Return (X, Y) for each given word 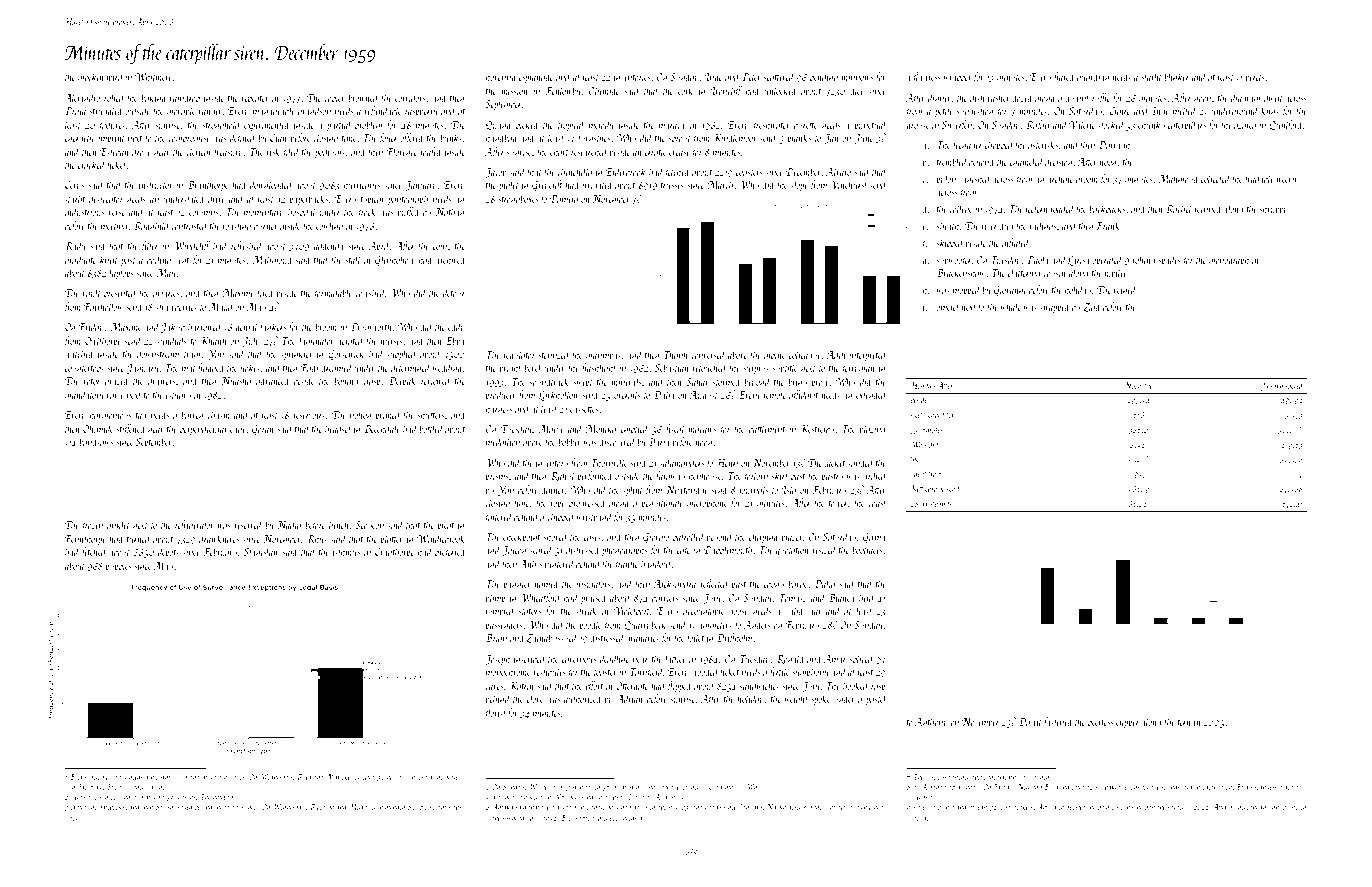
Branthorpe (208, 185)
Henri (727, 463)
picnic (863, 808)
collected (1216, 178)
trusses (672, 186)
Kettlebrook (927, 488)
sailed (186, 806)
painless (1108, 807)
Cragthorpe (394, 553)
